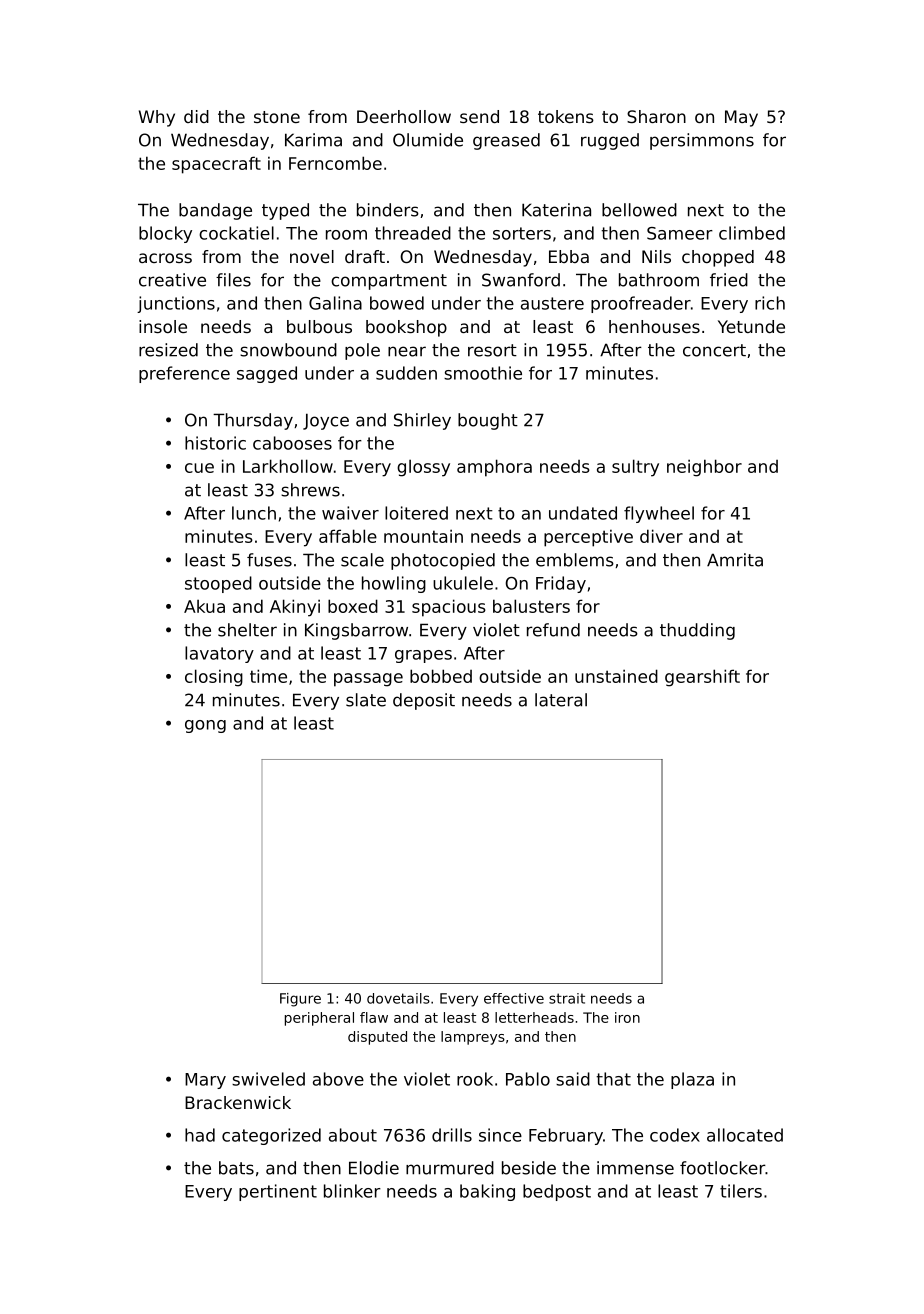 This document has width=924, height=1314. Describe the element at coordinates (236, 1168) in the document. I see `bats` at that location.
